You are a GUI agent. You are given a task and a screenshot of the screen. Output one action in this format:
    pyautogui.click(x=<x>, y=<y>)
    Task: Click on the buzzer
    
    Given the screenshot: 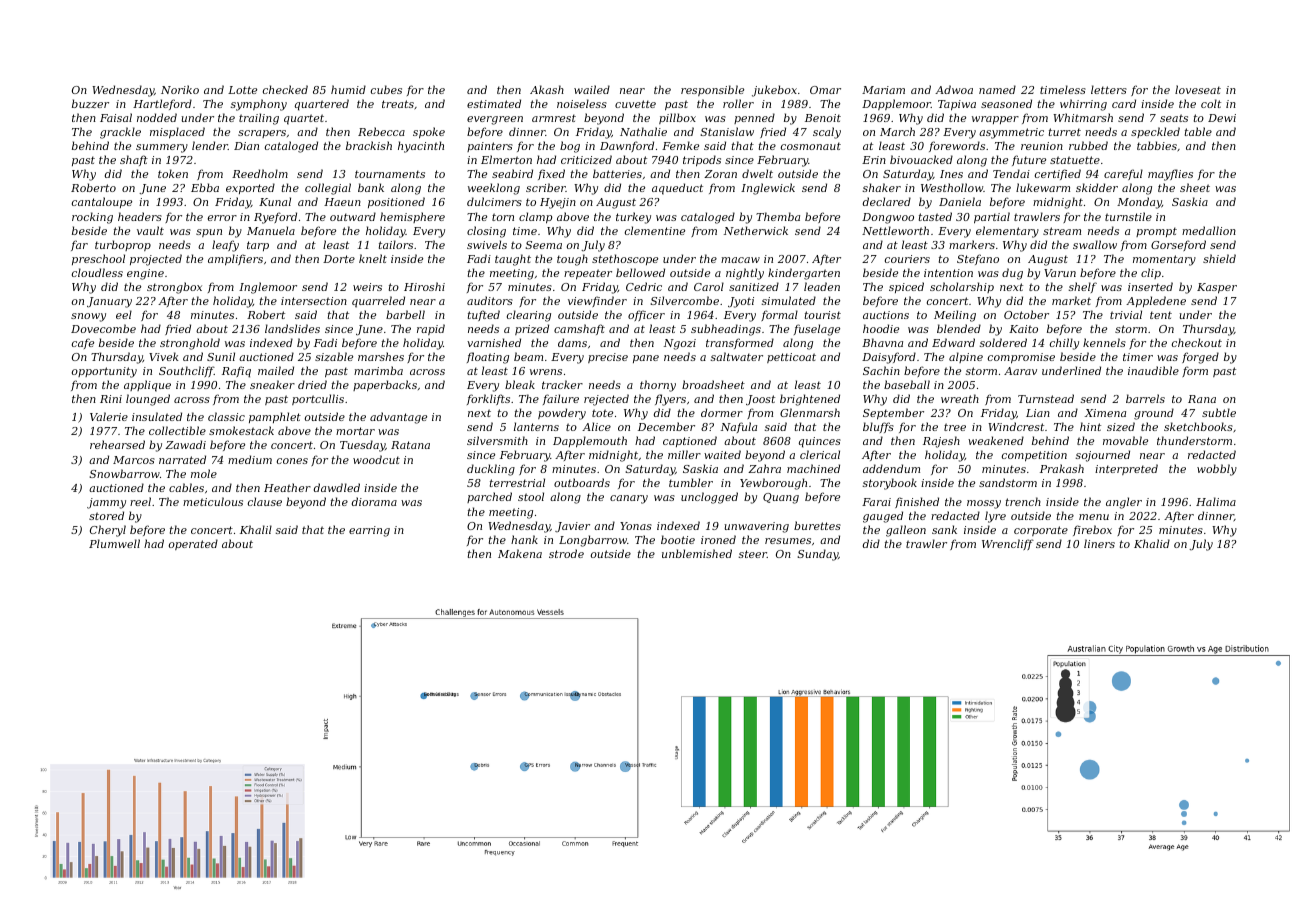 What is the action you would take?
    pyautogui.click(x=90, y=103)
